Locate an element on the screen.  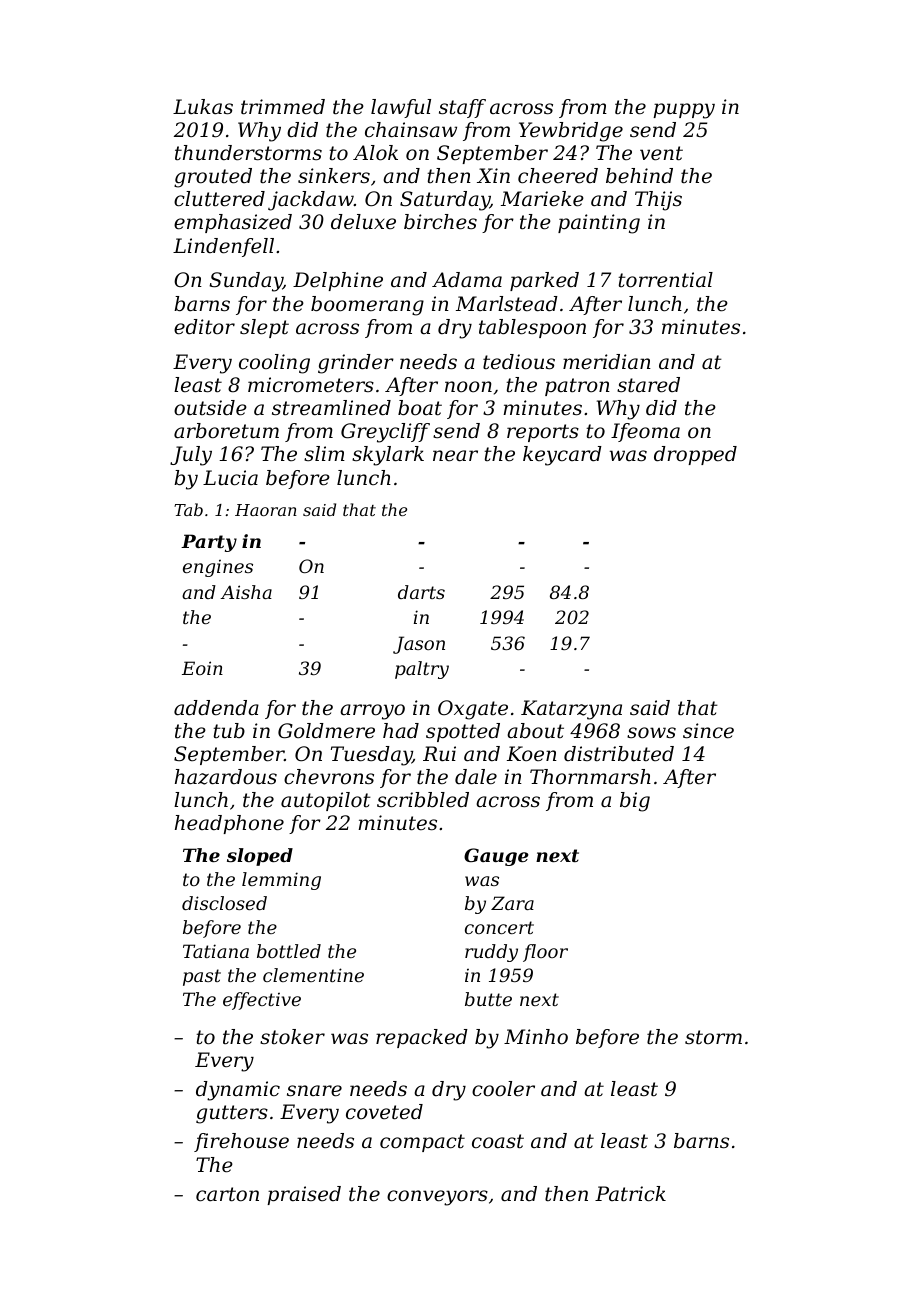
staff is located at coordinates (462, 108).
